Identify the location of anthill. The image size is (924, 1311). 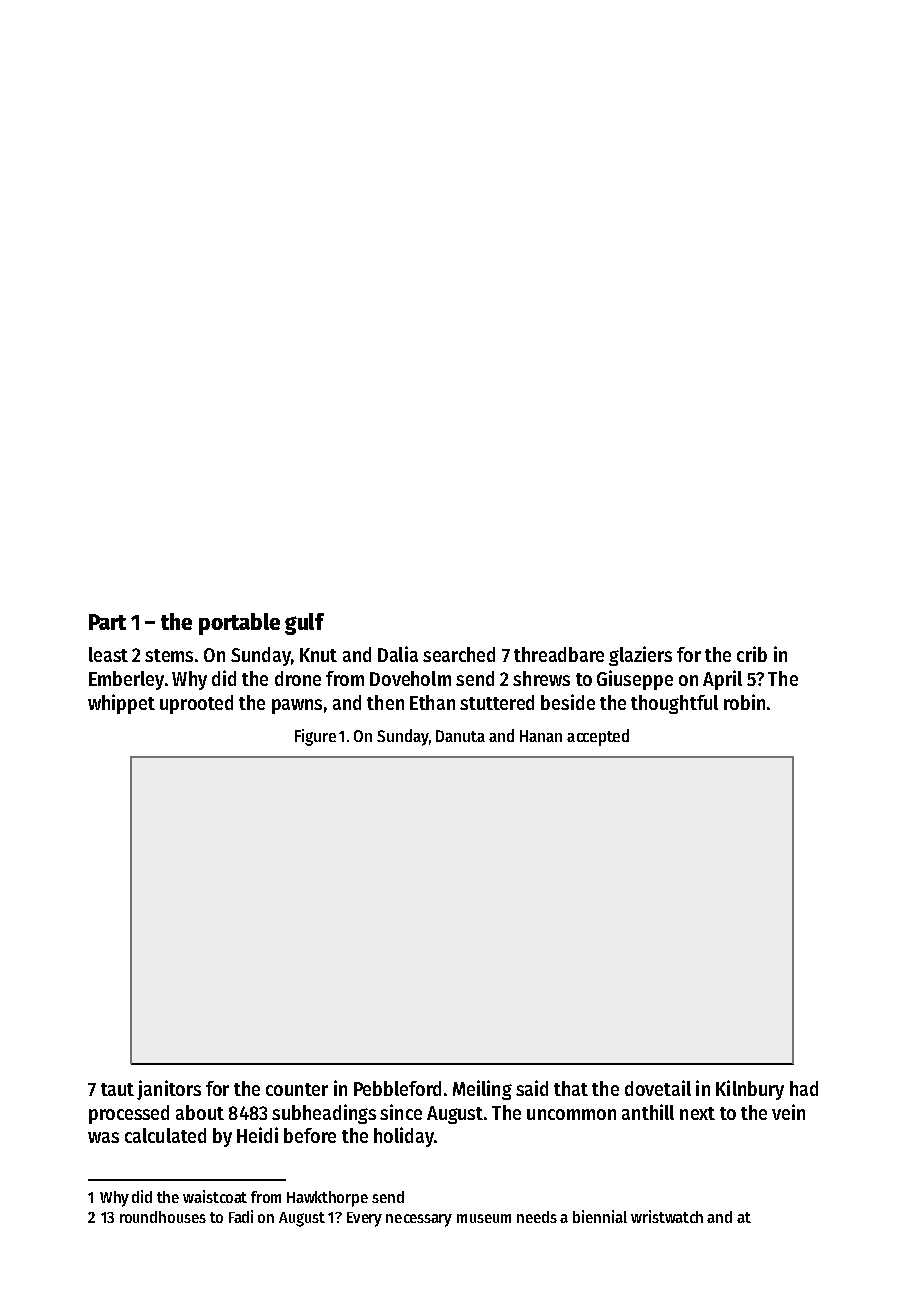
(648, 1112).
